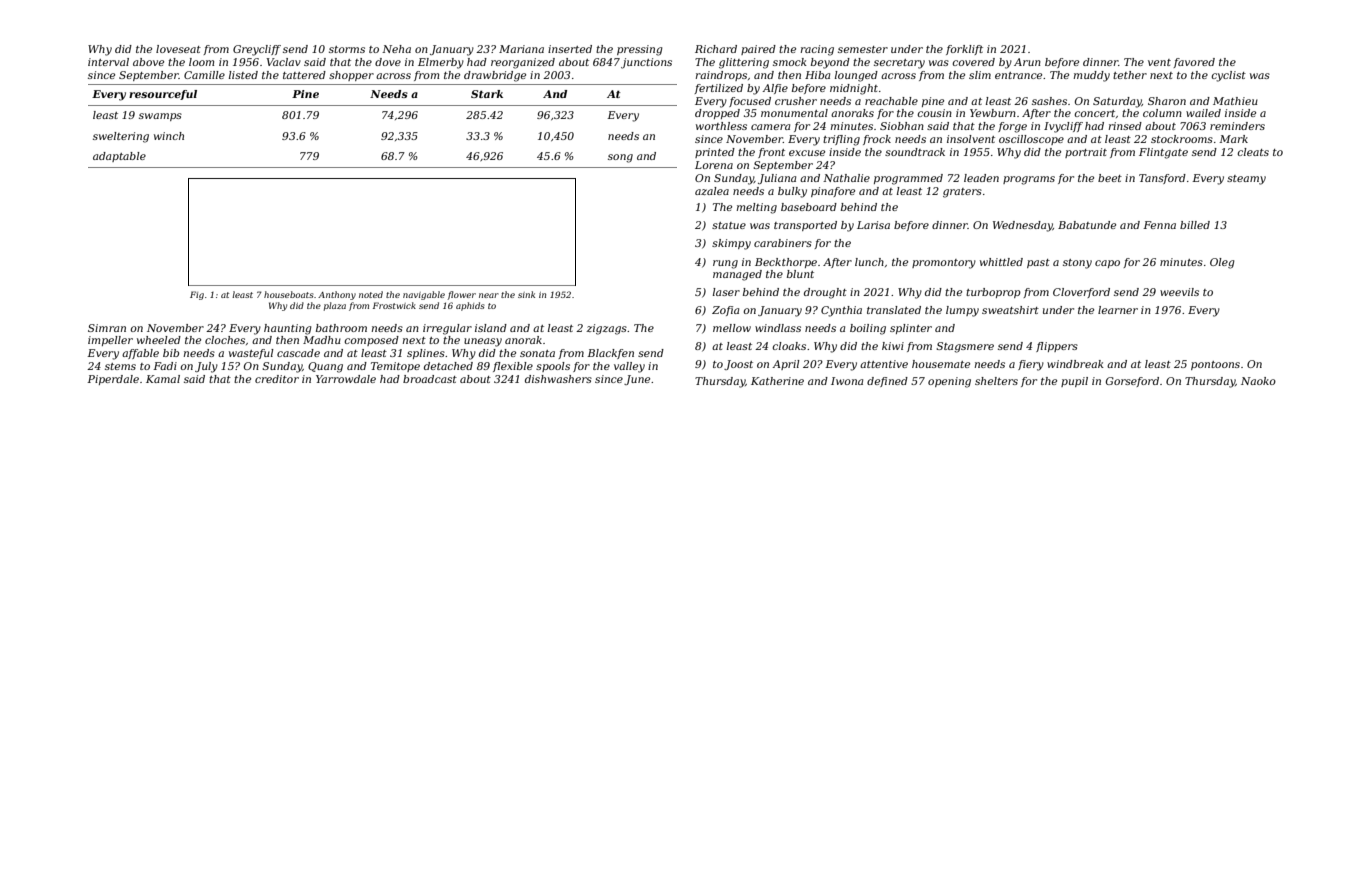  I want to click on pupil, so click(1074, 382).
